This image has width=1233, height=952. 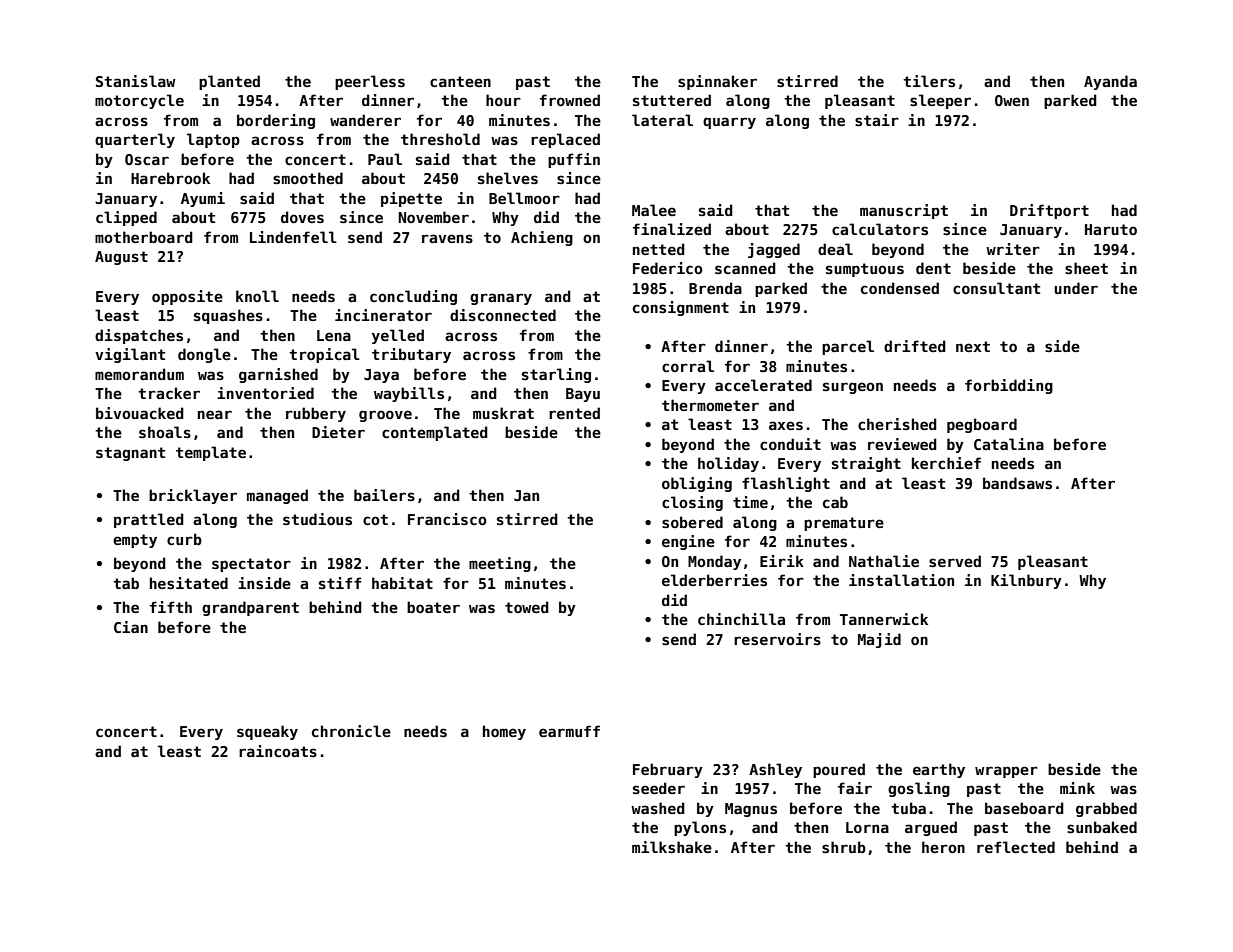 I want to click on Achieng, so click(x=542, y=238).
